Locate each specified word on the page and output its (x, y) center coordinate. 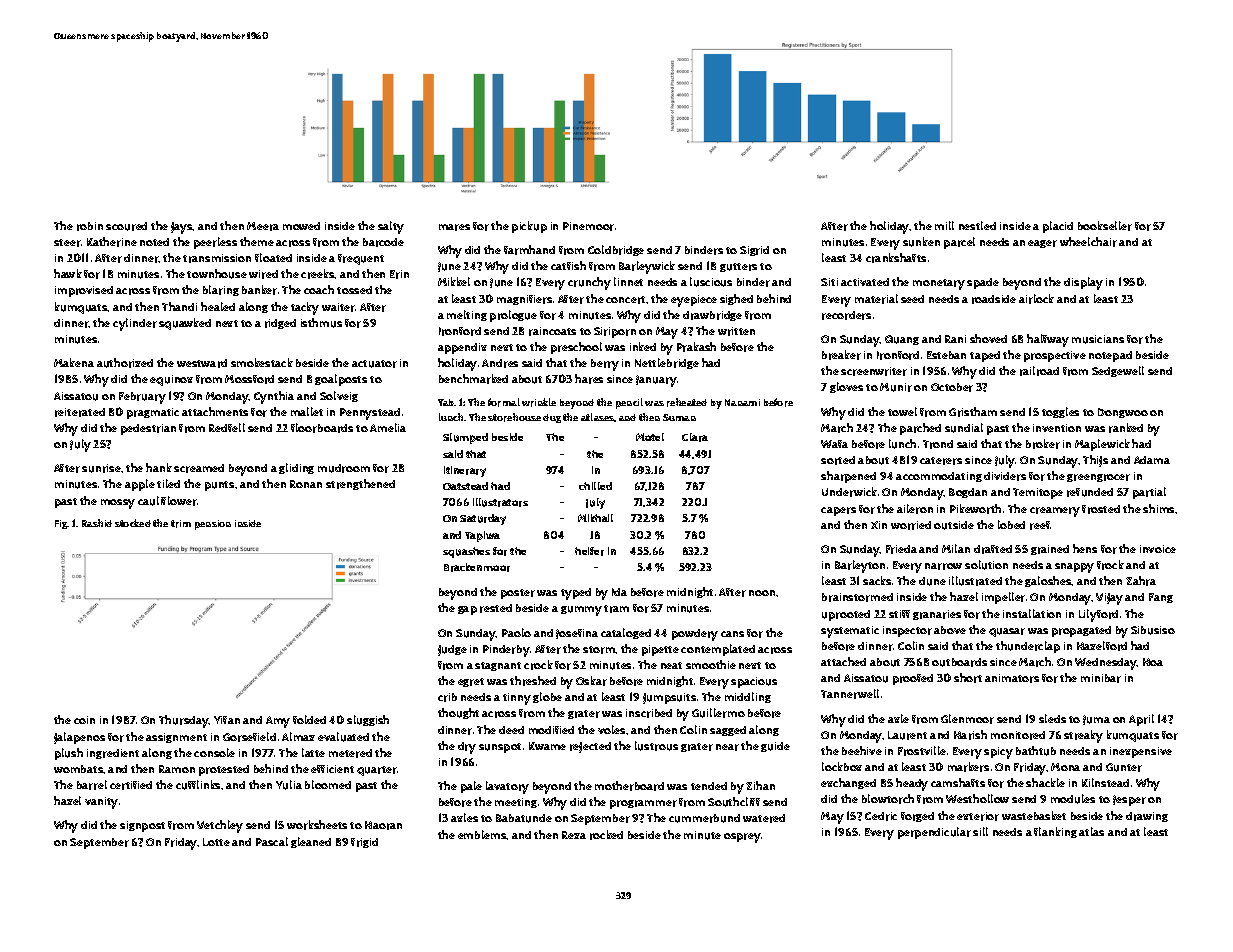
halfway (1048, 340)
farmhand (529, 250)
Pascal (272, 841)
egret (471, 682)
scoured (126, 226)
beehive (862, 750)
